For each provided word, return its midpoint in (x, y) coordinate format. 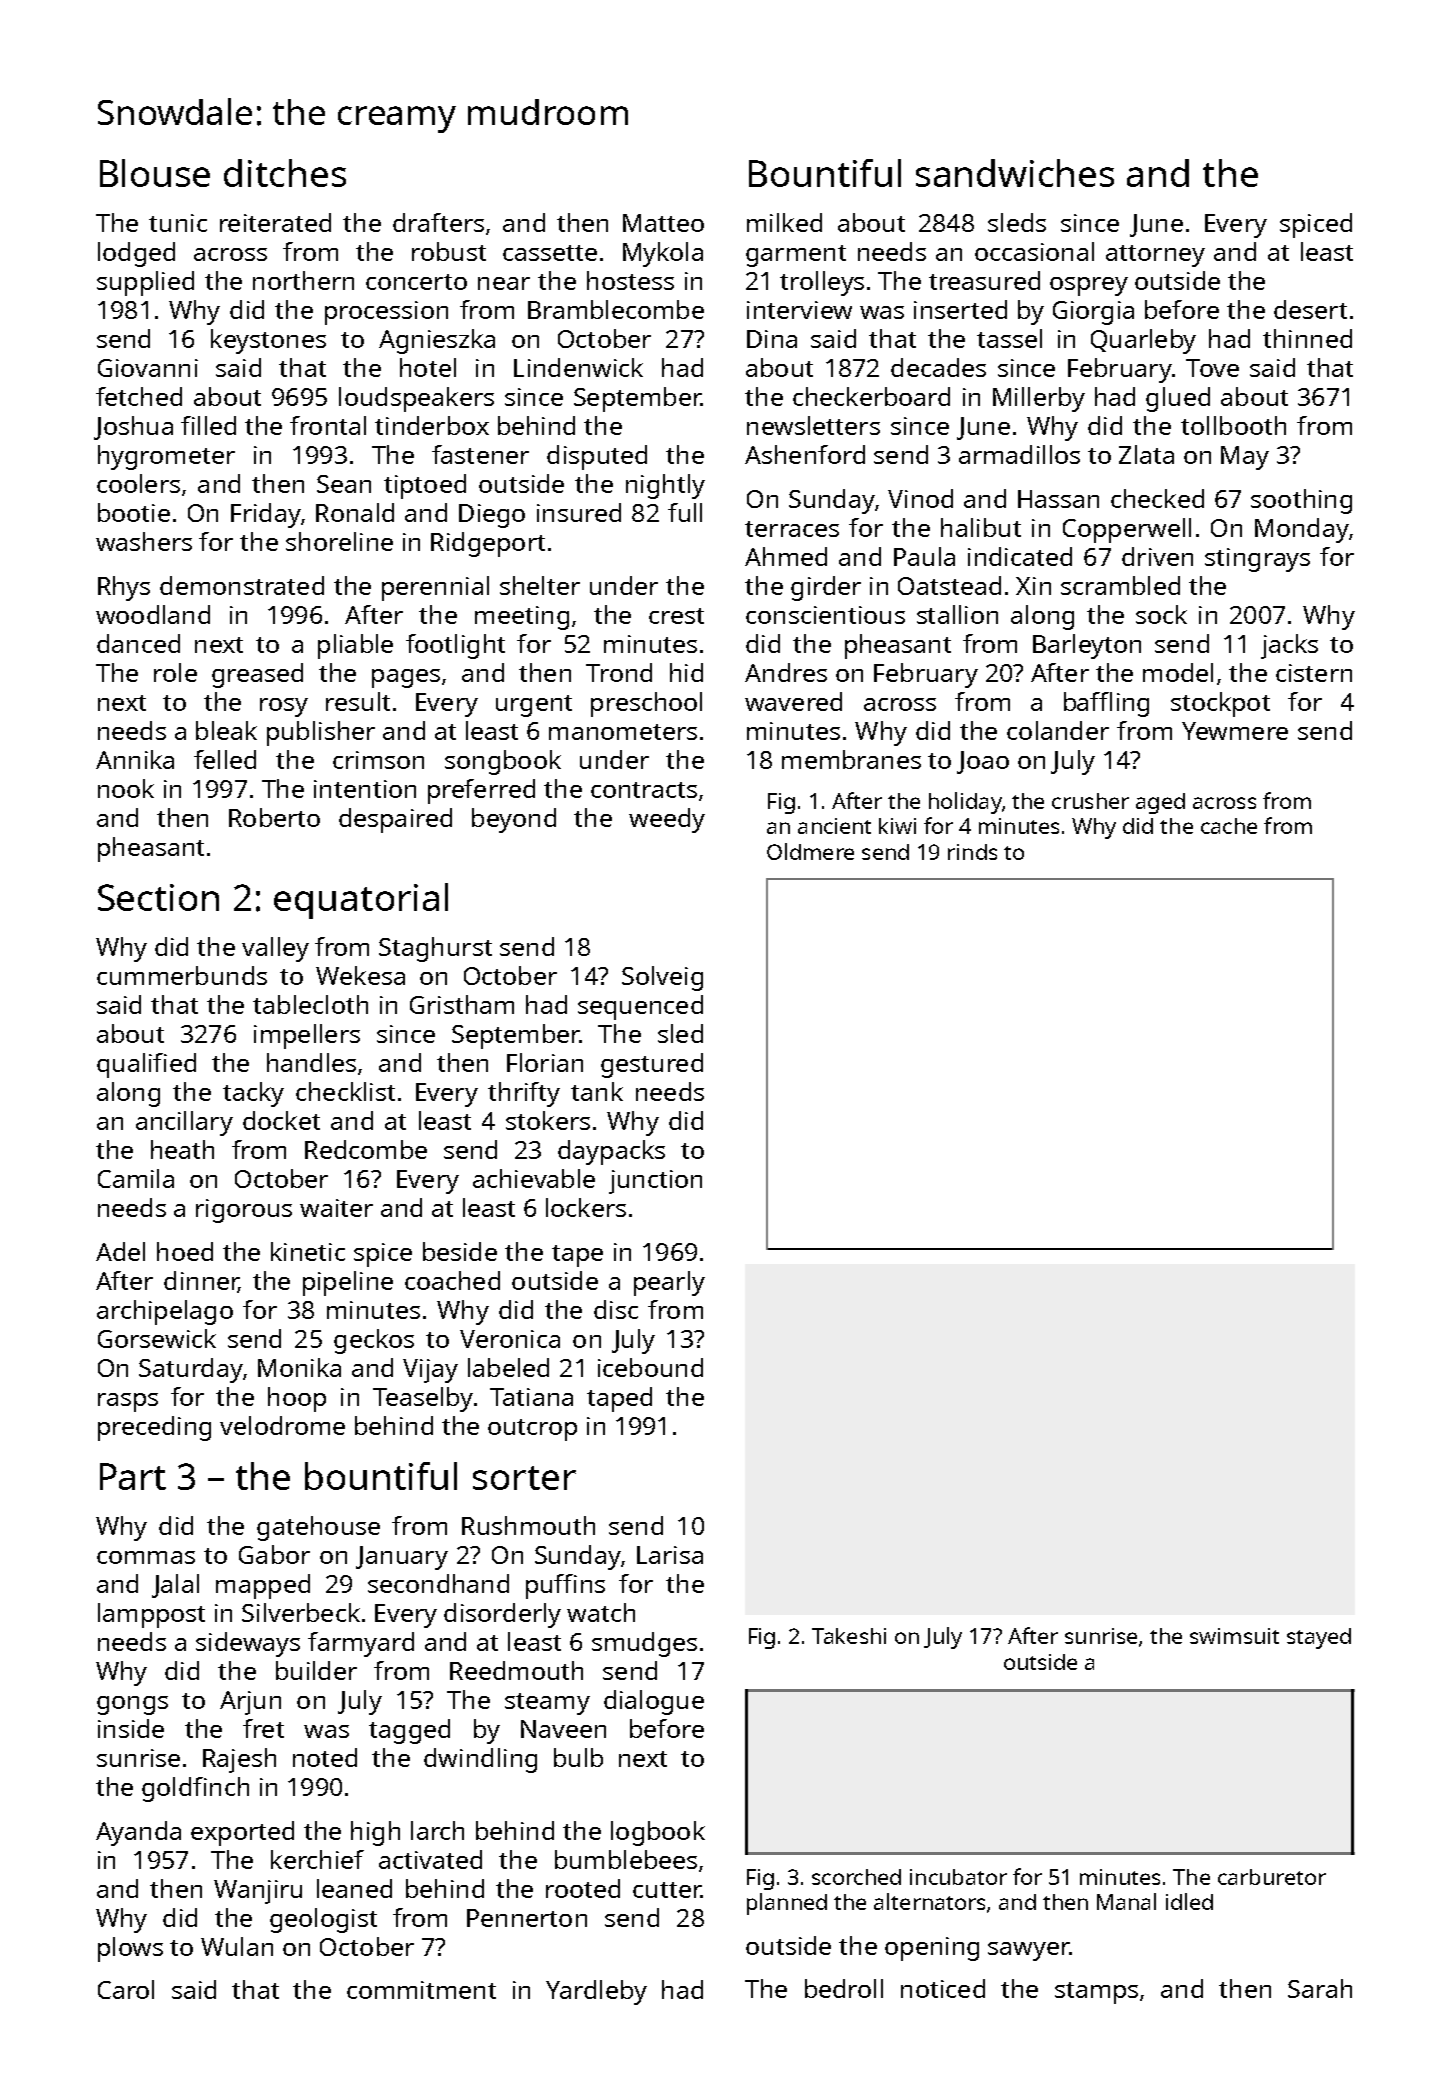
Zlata (1146, 454)
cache (1229, 826)
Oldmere (810, 851)
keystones (268, 341)
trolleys (822, 283)
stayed (1319, 1638)
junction (655, 1182)
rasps (128, 1402)
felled (225, 759)
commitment (421, 1990)
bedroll (844, 1988)
